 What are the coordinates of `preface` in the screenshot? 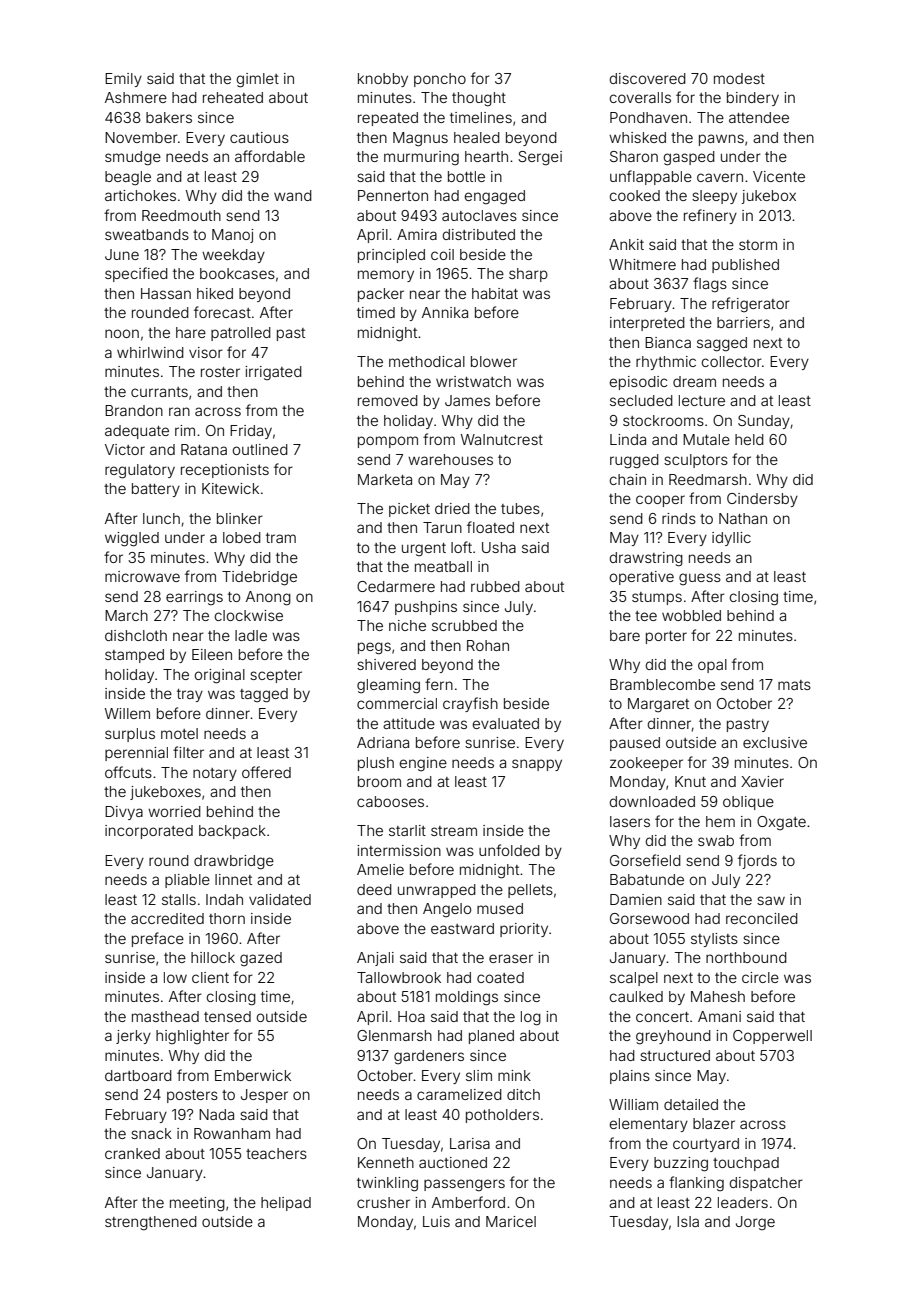 It's located at (158, 939).
